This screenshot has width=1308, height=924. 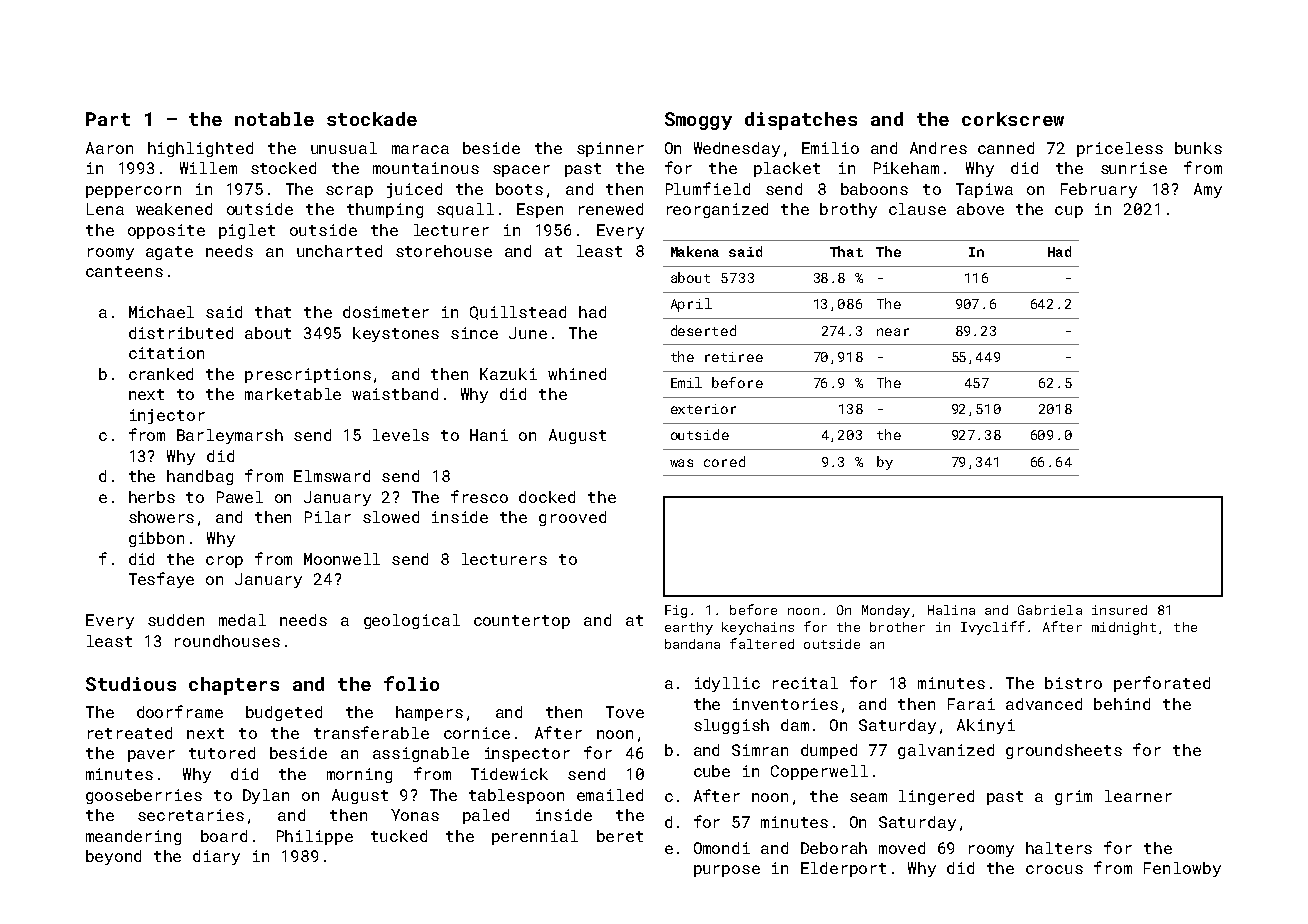 What do you see at coordinates (1119, 610) in the screenshot?
I see `insured` at bounding box center [1119, 610].
